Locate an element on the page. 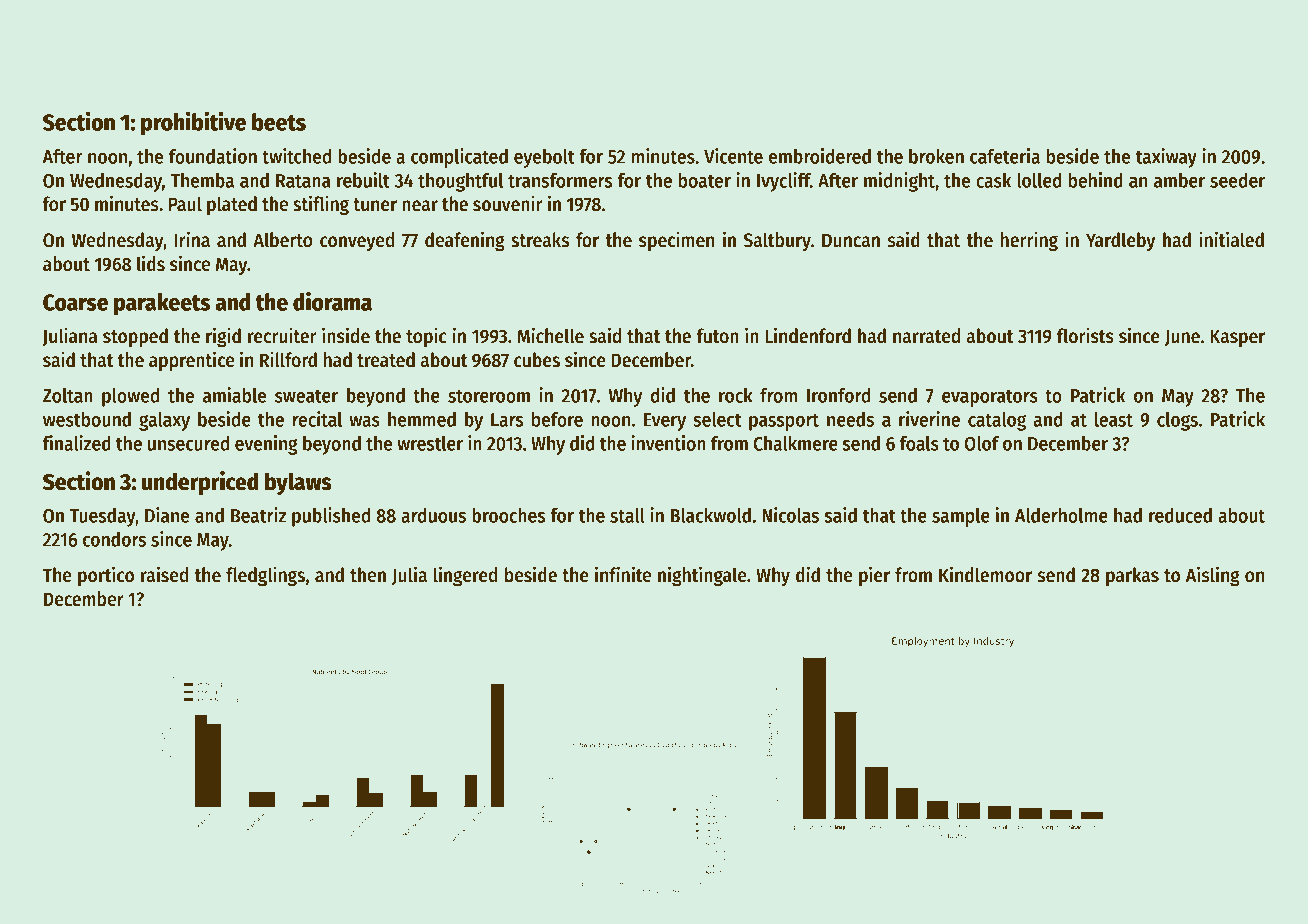 This document has height=924, width=1308. herring is located at coordinates (1029, 241).
